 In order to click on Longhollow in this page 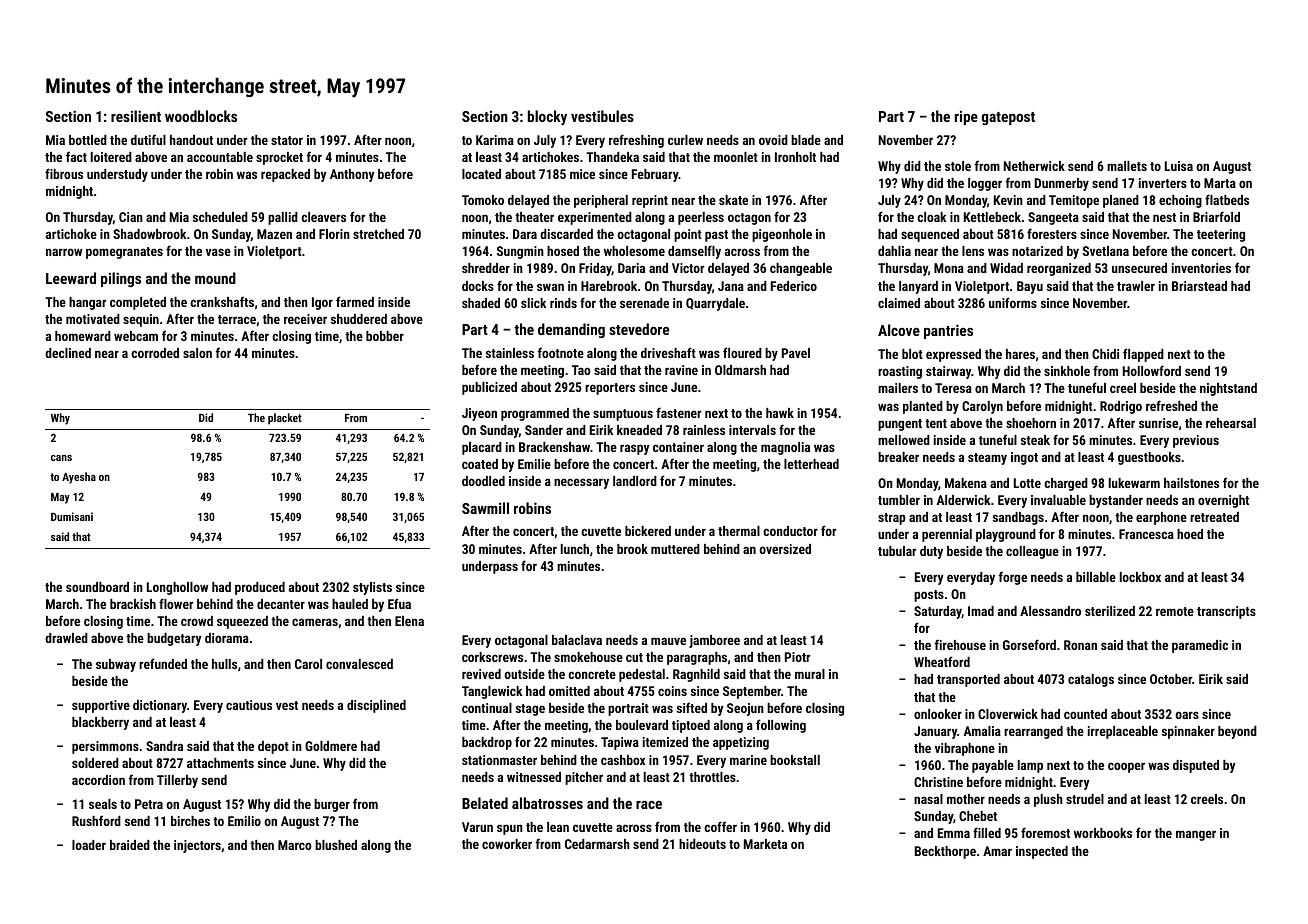, I will do `click(177, 588)`.
